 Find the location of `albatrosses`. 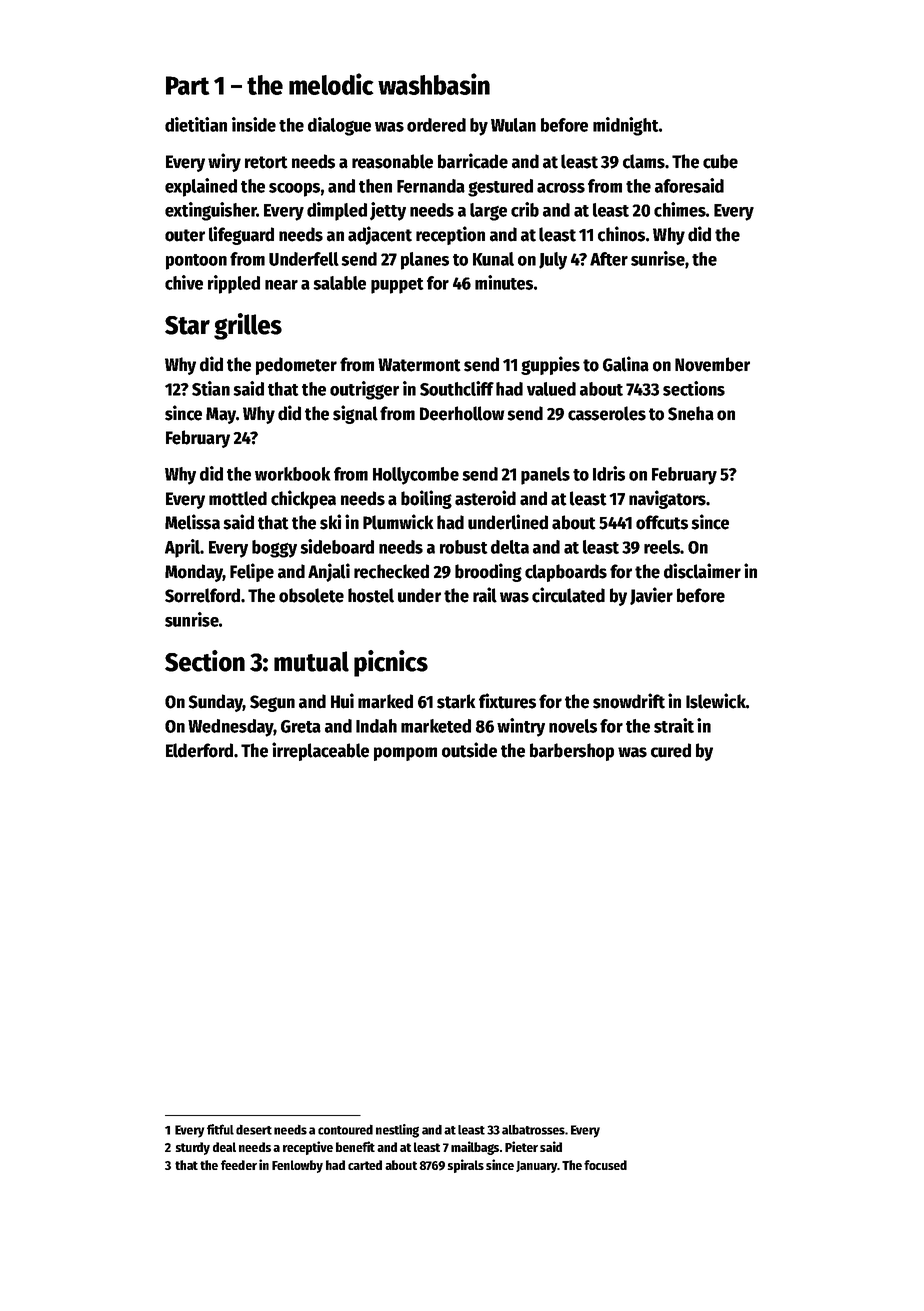

albatrosses is located at coordinates (533, 1129).
